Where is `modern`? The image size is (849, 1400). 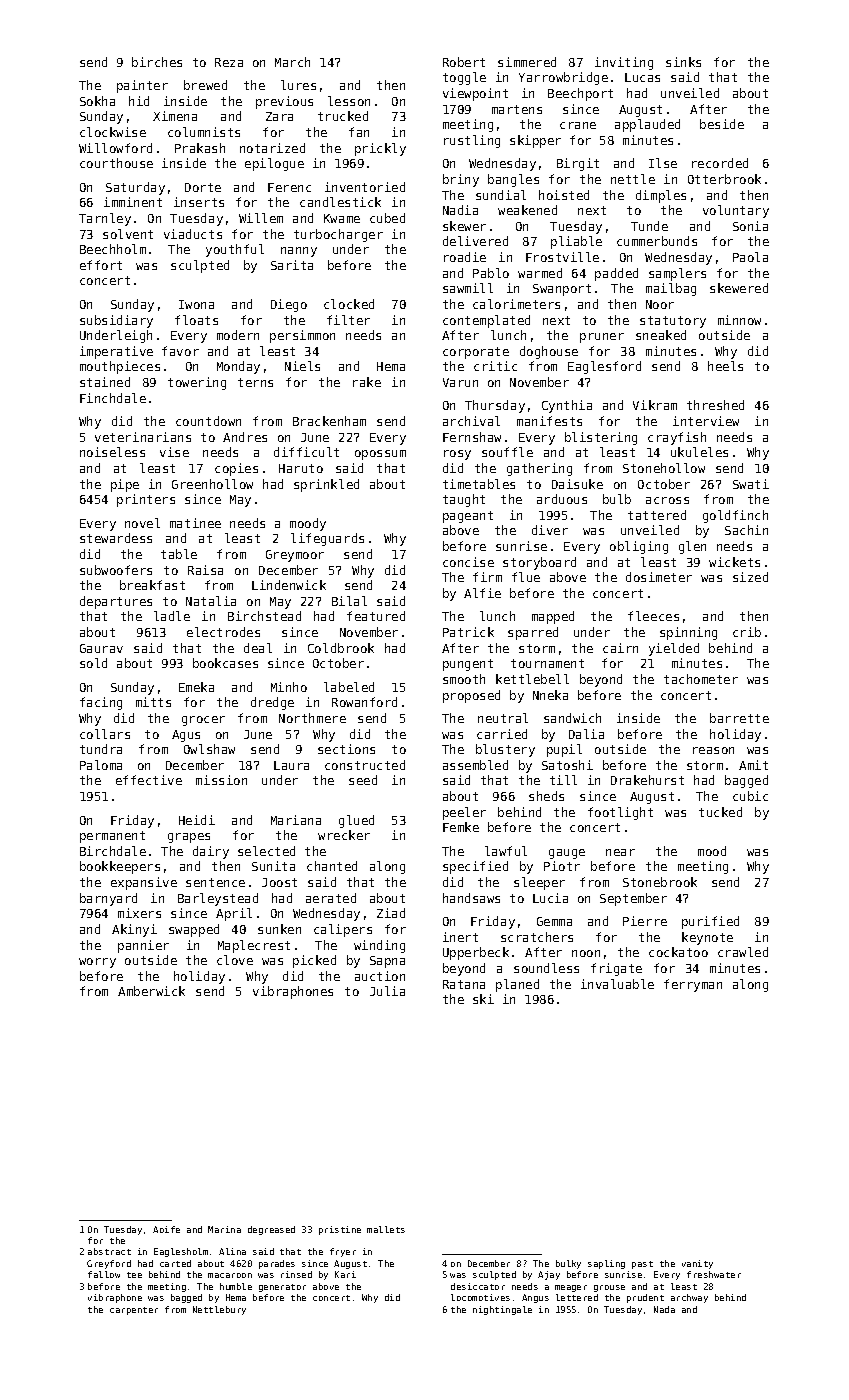 modern is located at coordinates (238, 335).
